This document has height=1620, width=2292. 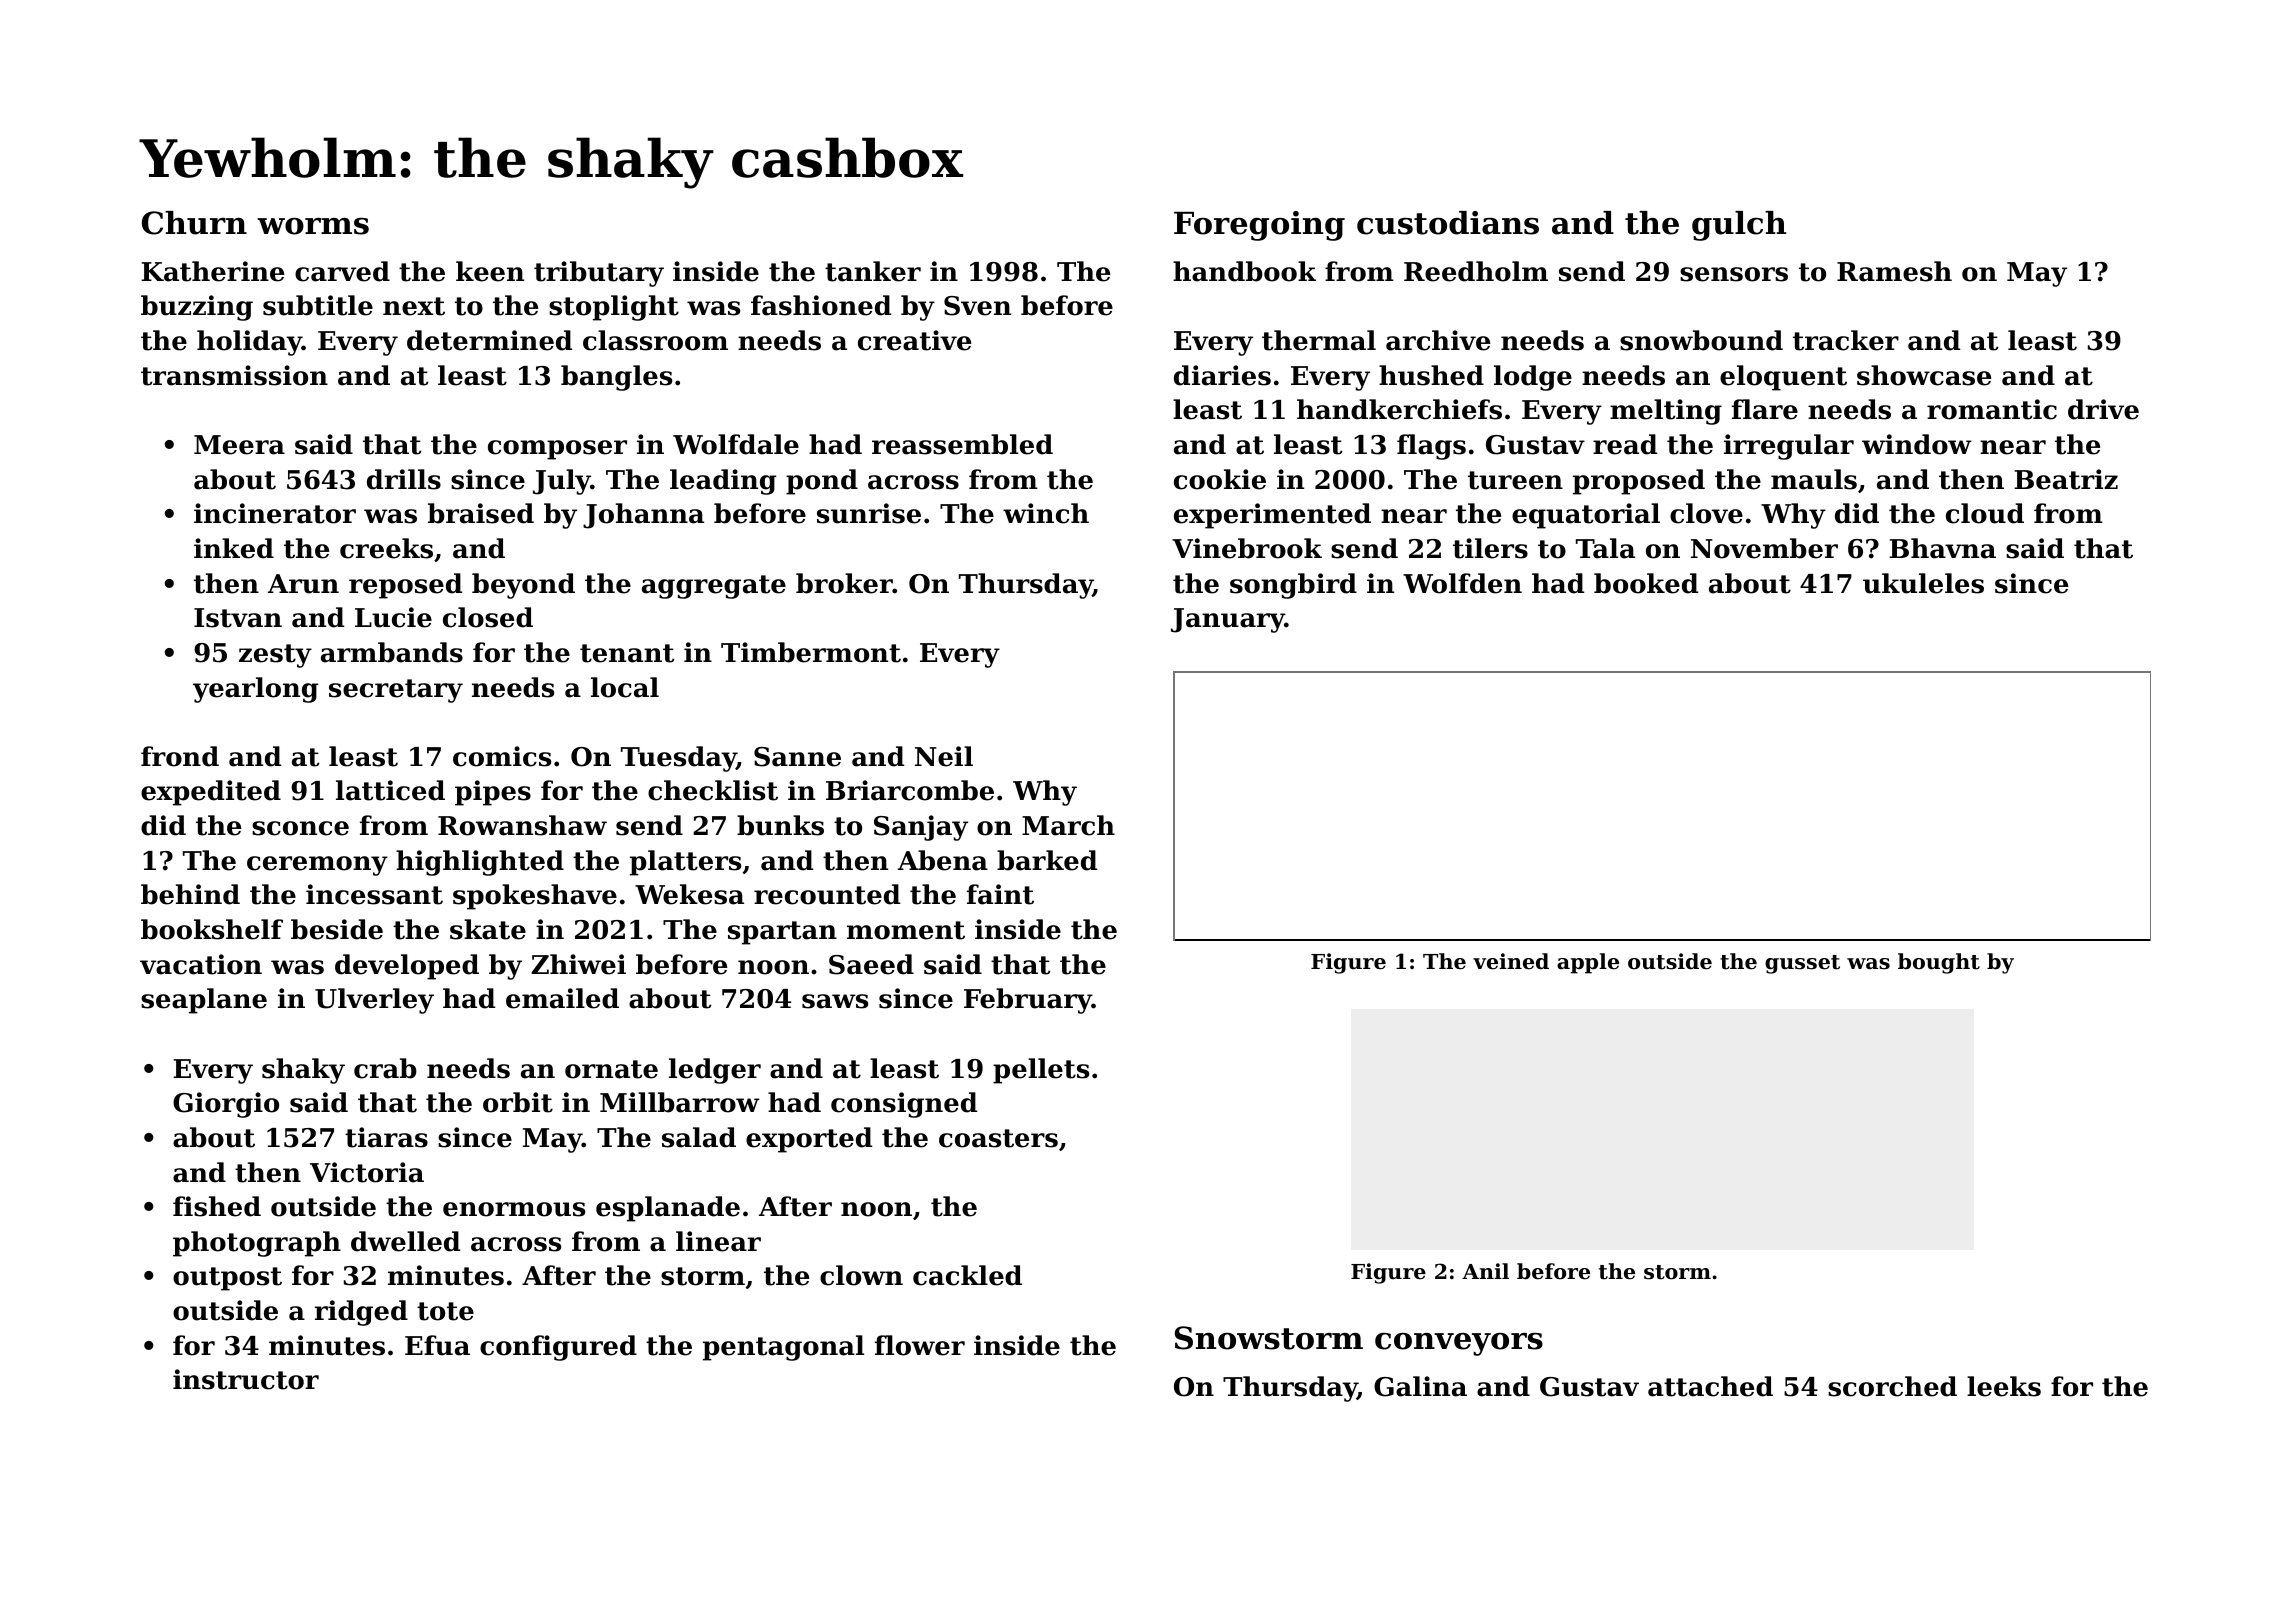 I want to click on frond, so click(x=180, y=756).
